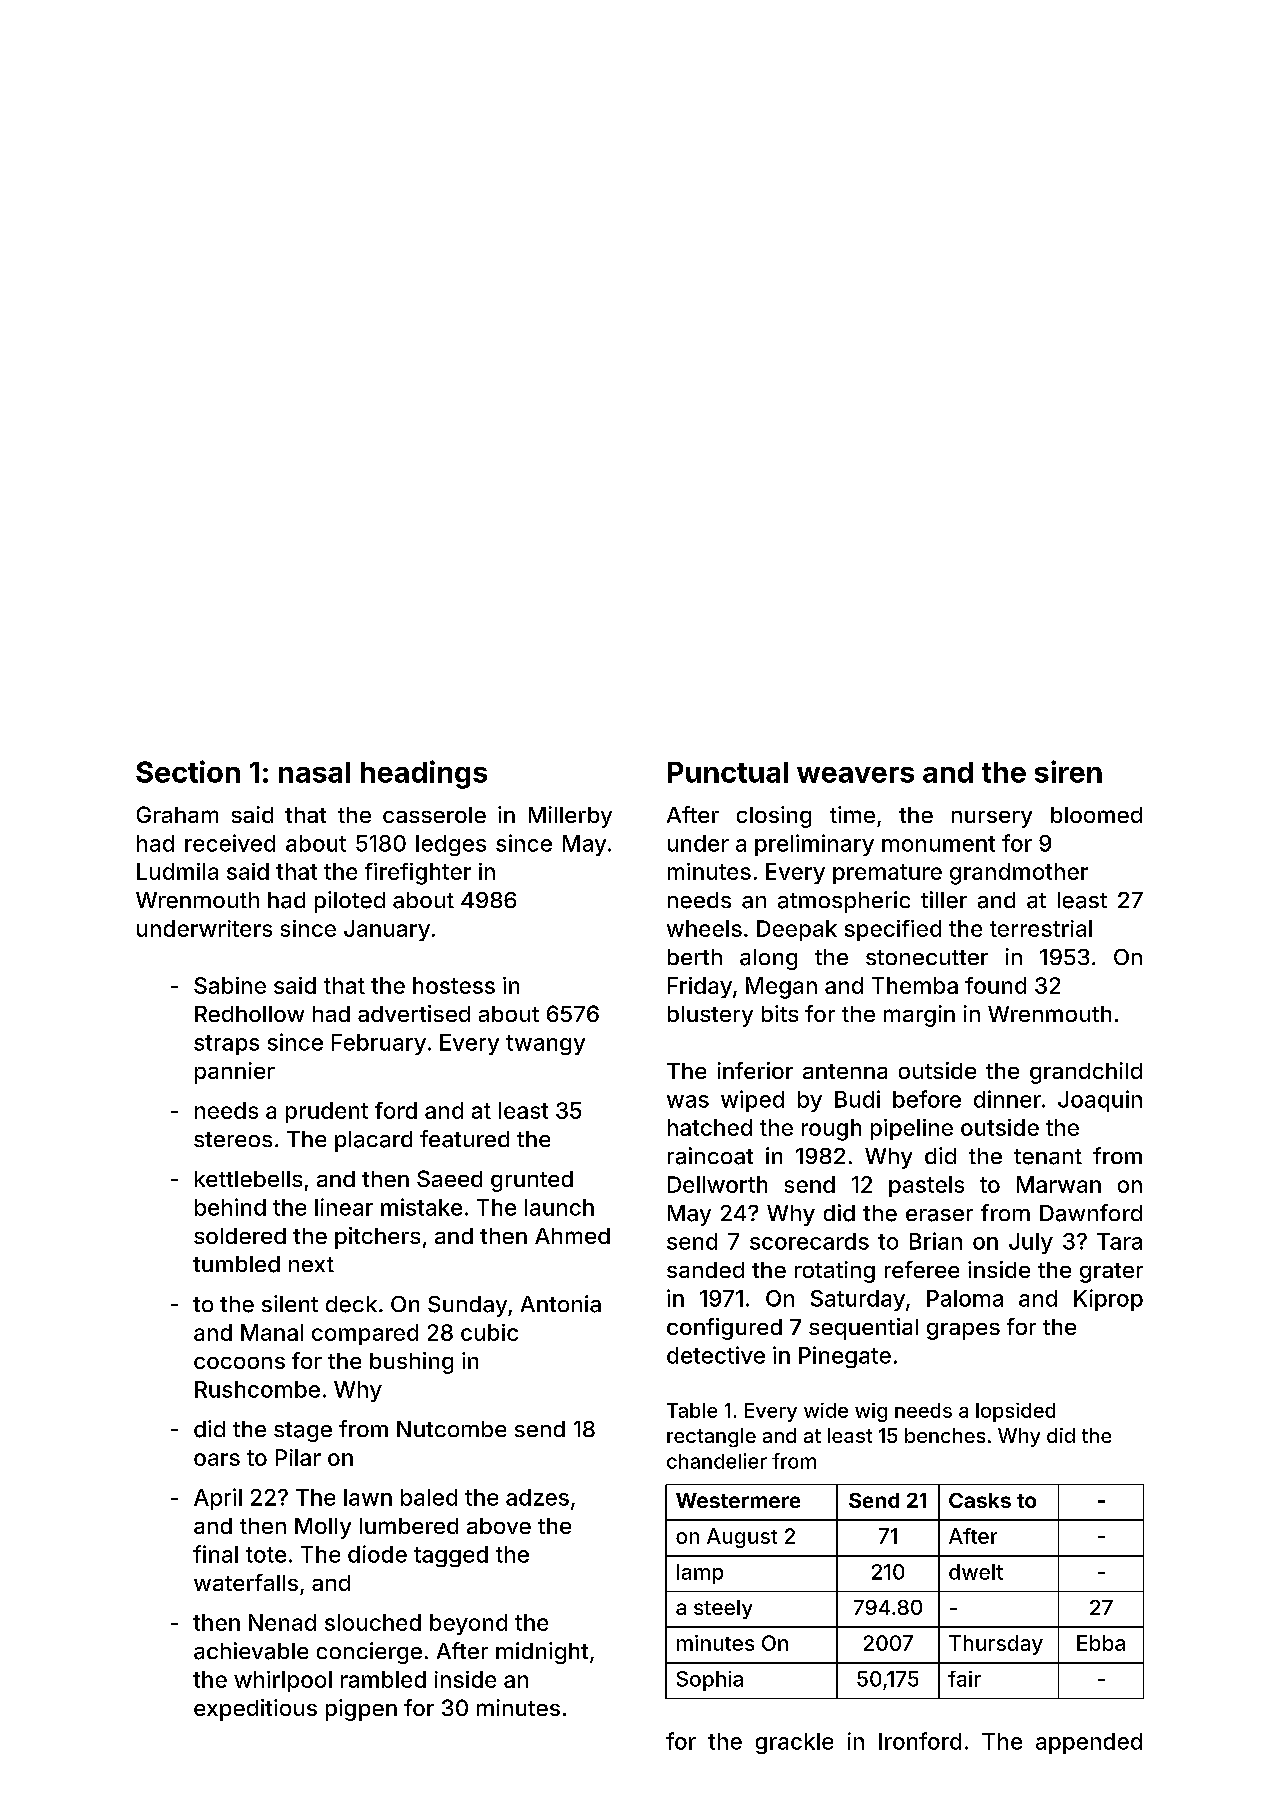 Image resolution: width=1279 pixels, height=1810 pixels. Describe the element at coordinates (688, 1101) in the screenshot. I see `was` at that location.
